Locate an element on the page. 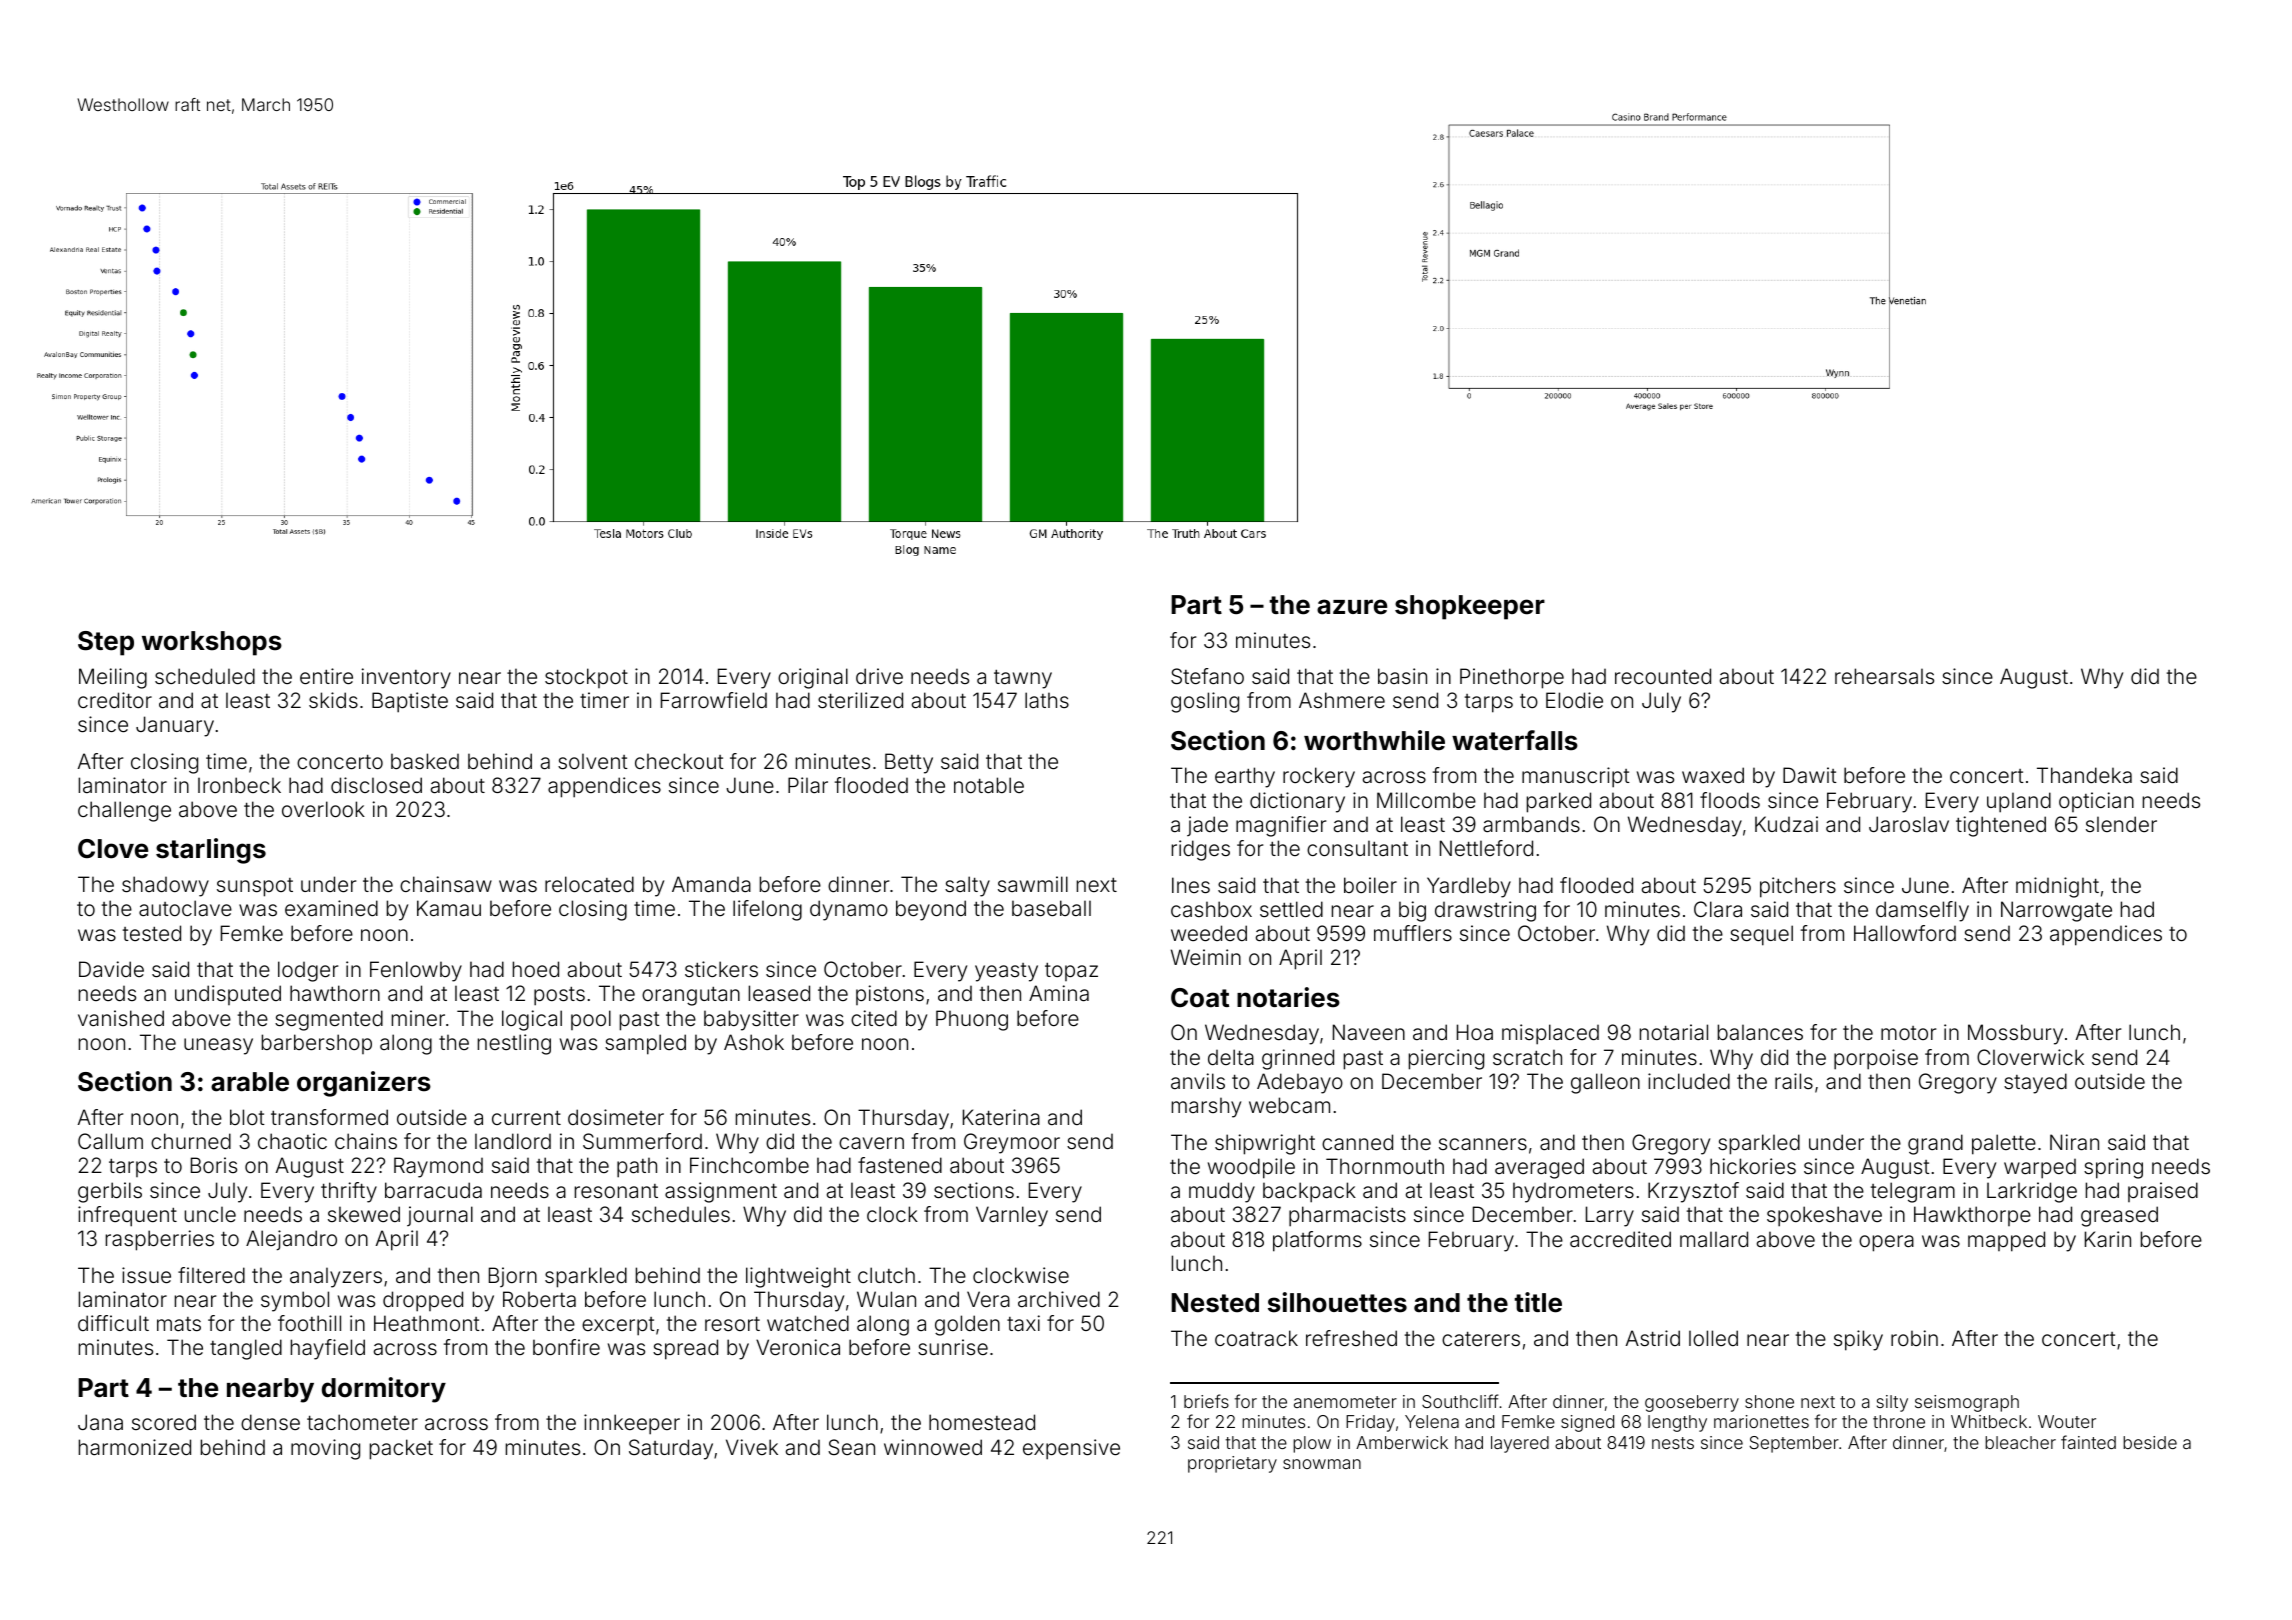  rehearsals is located at coordinates (1884, 676).
